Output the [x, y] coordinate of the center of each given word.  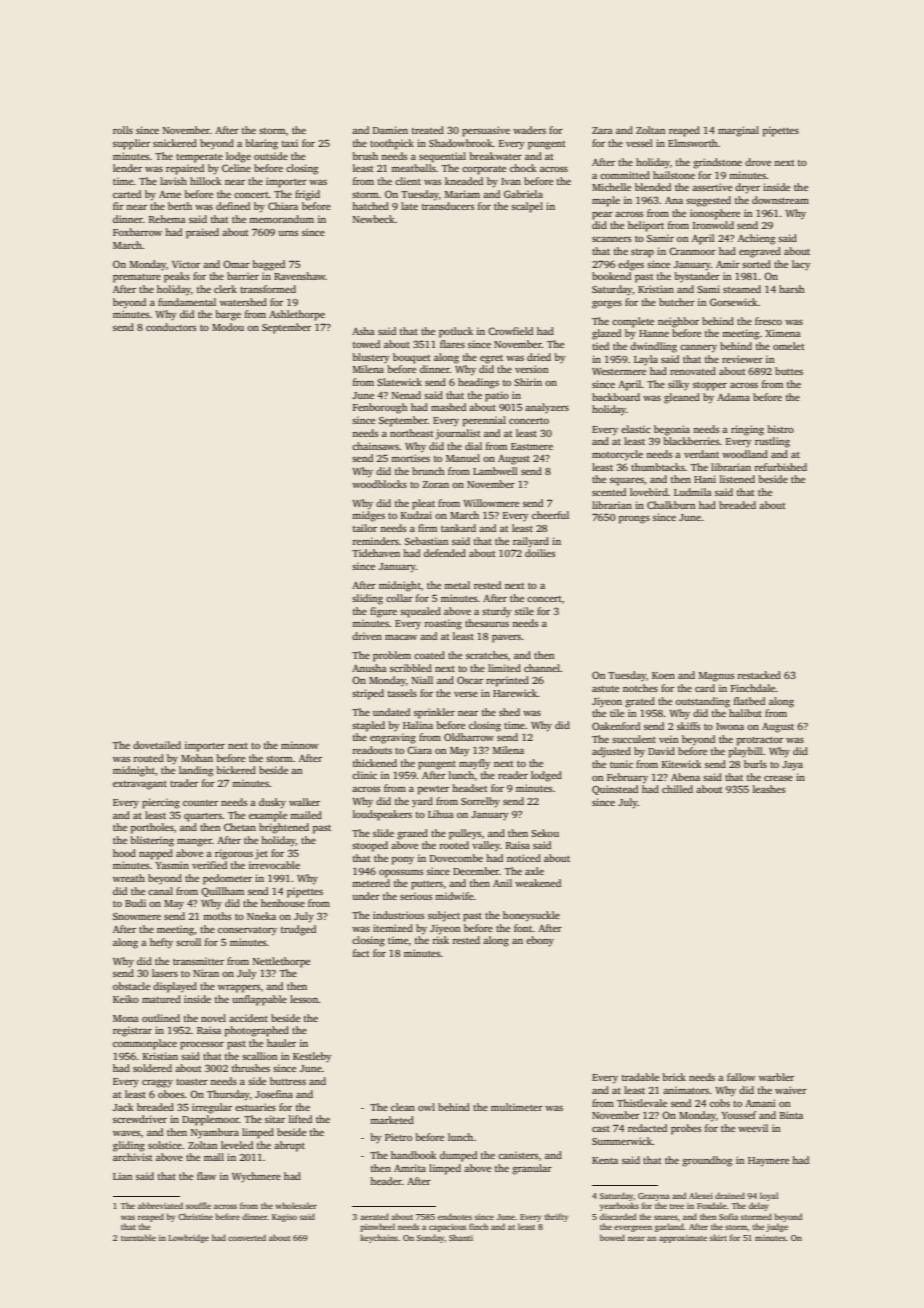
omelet [789, 346]
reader [513, 775]
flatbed [749, 701]
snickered [175, 143]
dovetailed [157, 745]
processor [202, 1046]
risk [441, 940]
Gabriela [523, 194]
